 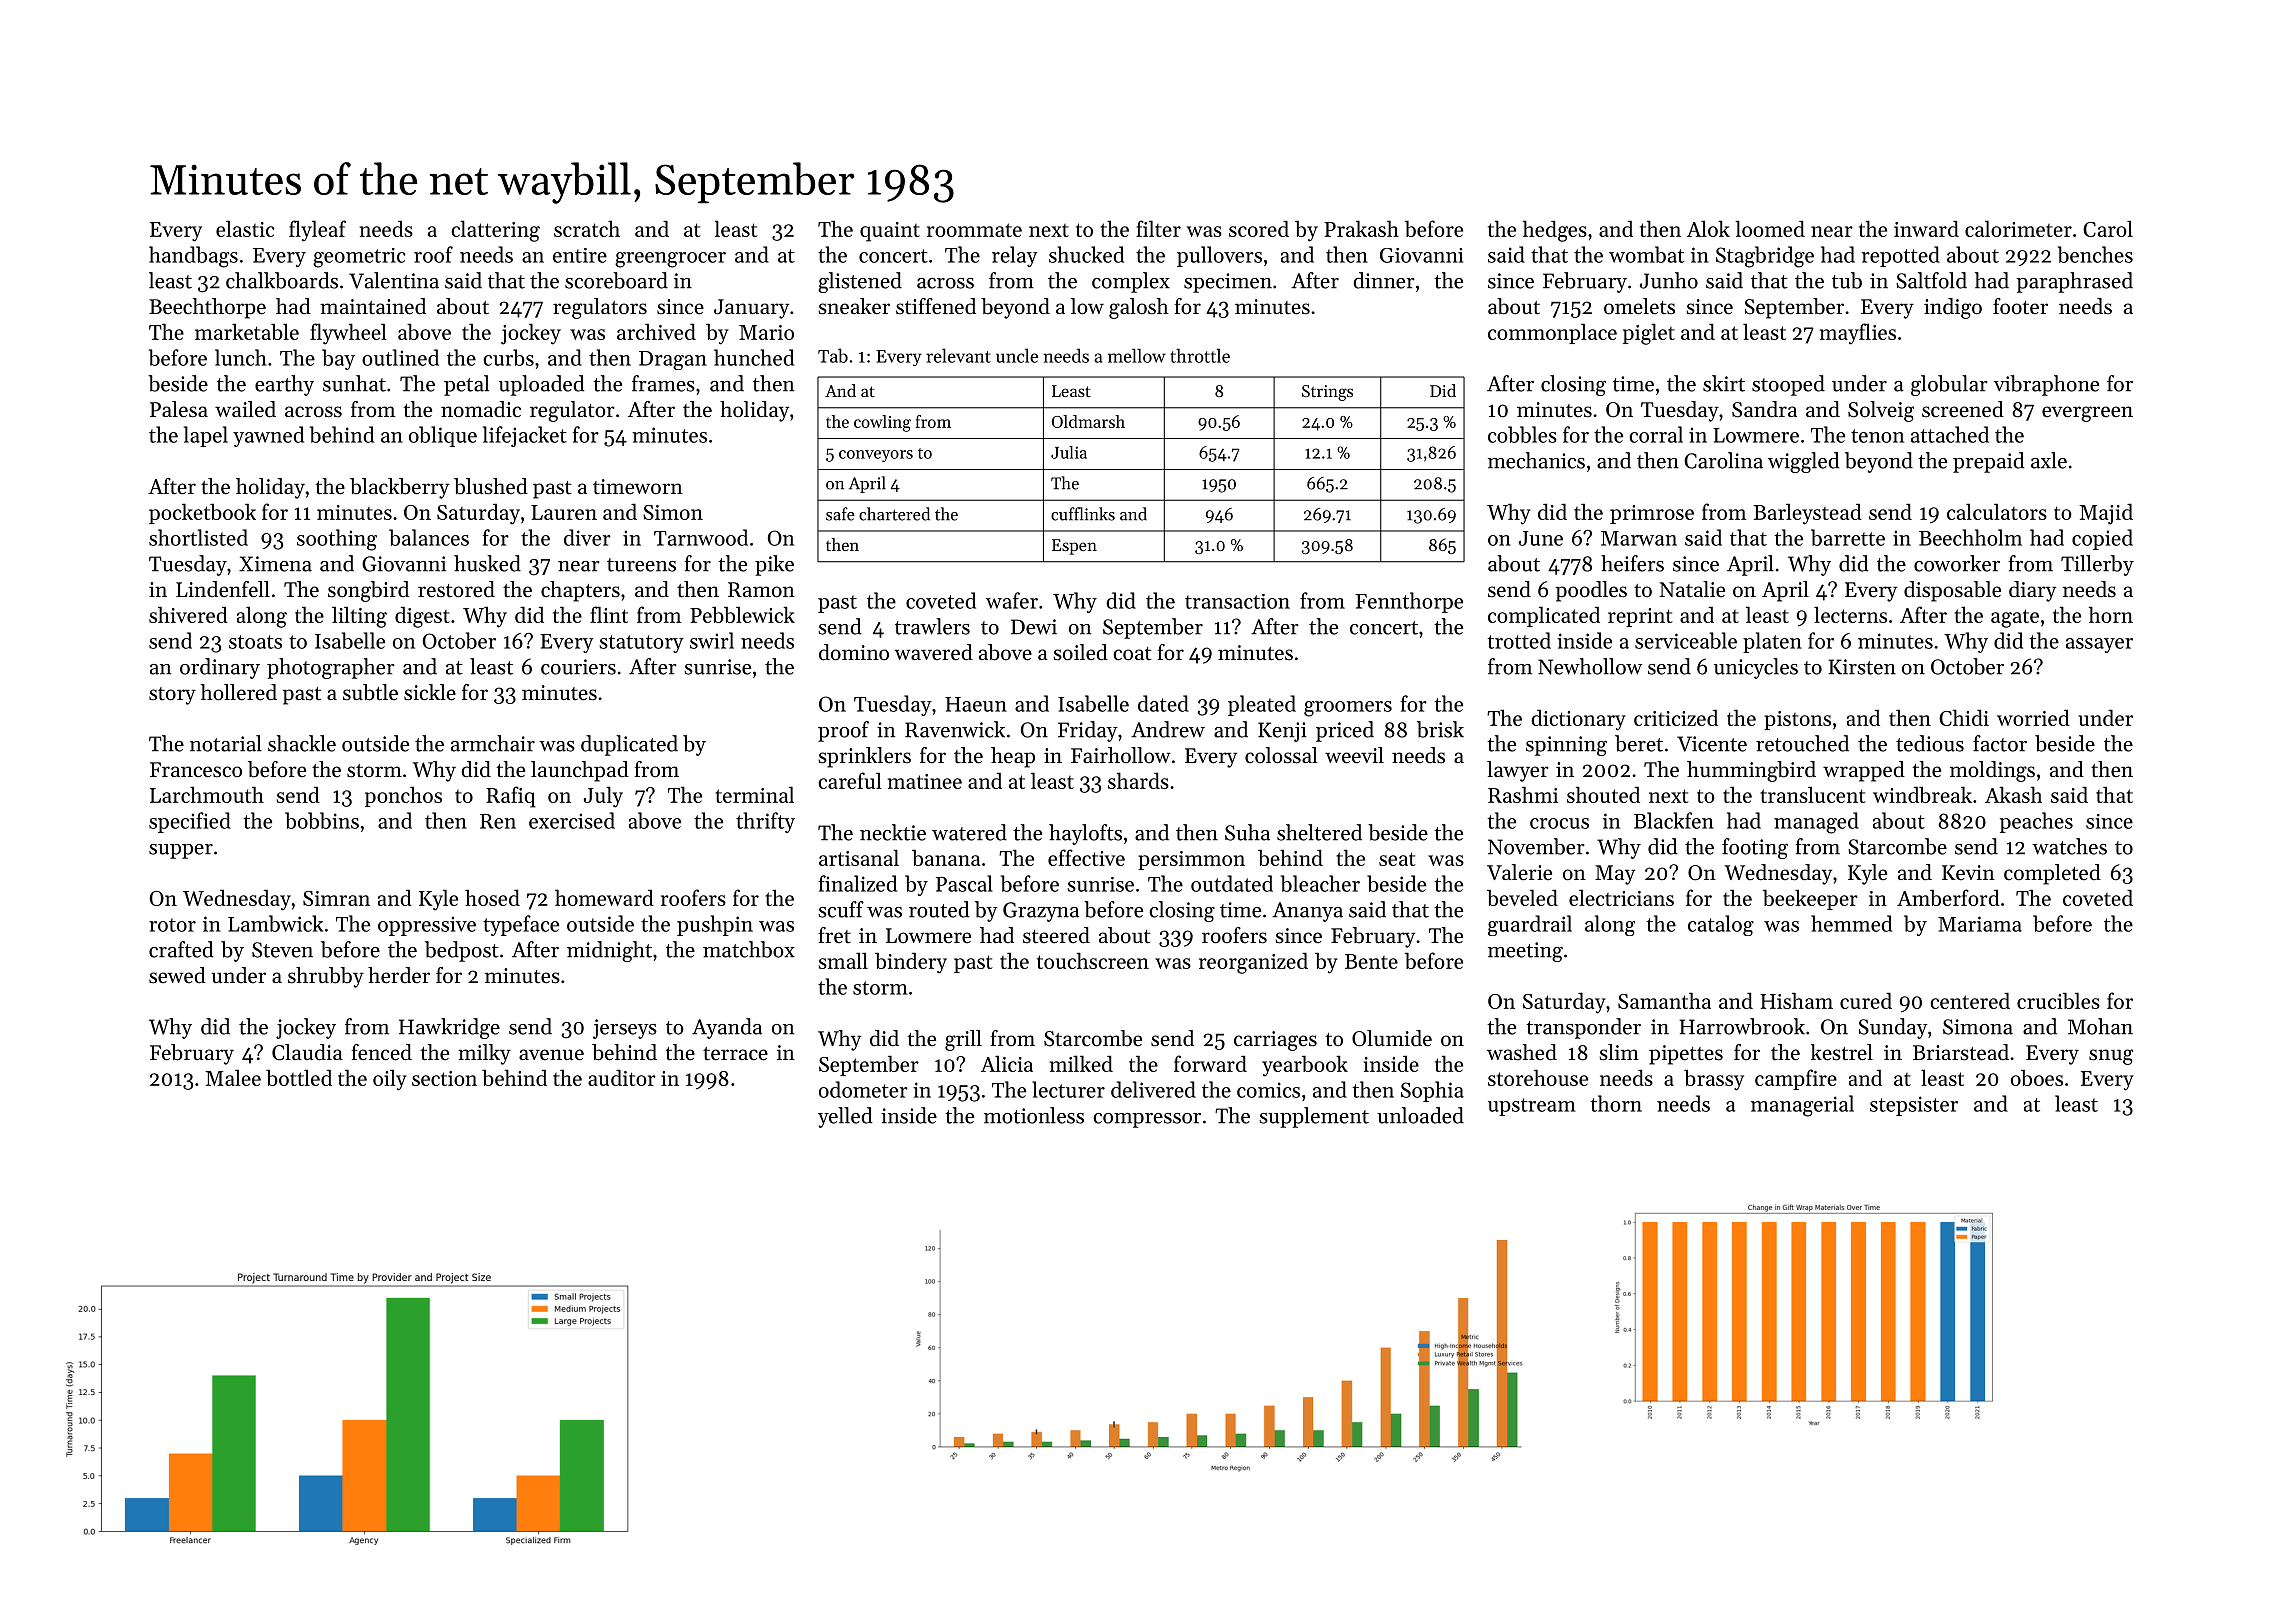 What do you see at coordinates (616, 280) in the screenshot?
I see `scoreboard` at bounding box center [616, 280].
